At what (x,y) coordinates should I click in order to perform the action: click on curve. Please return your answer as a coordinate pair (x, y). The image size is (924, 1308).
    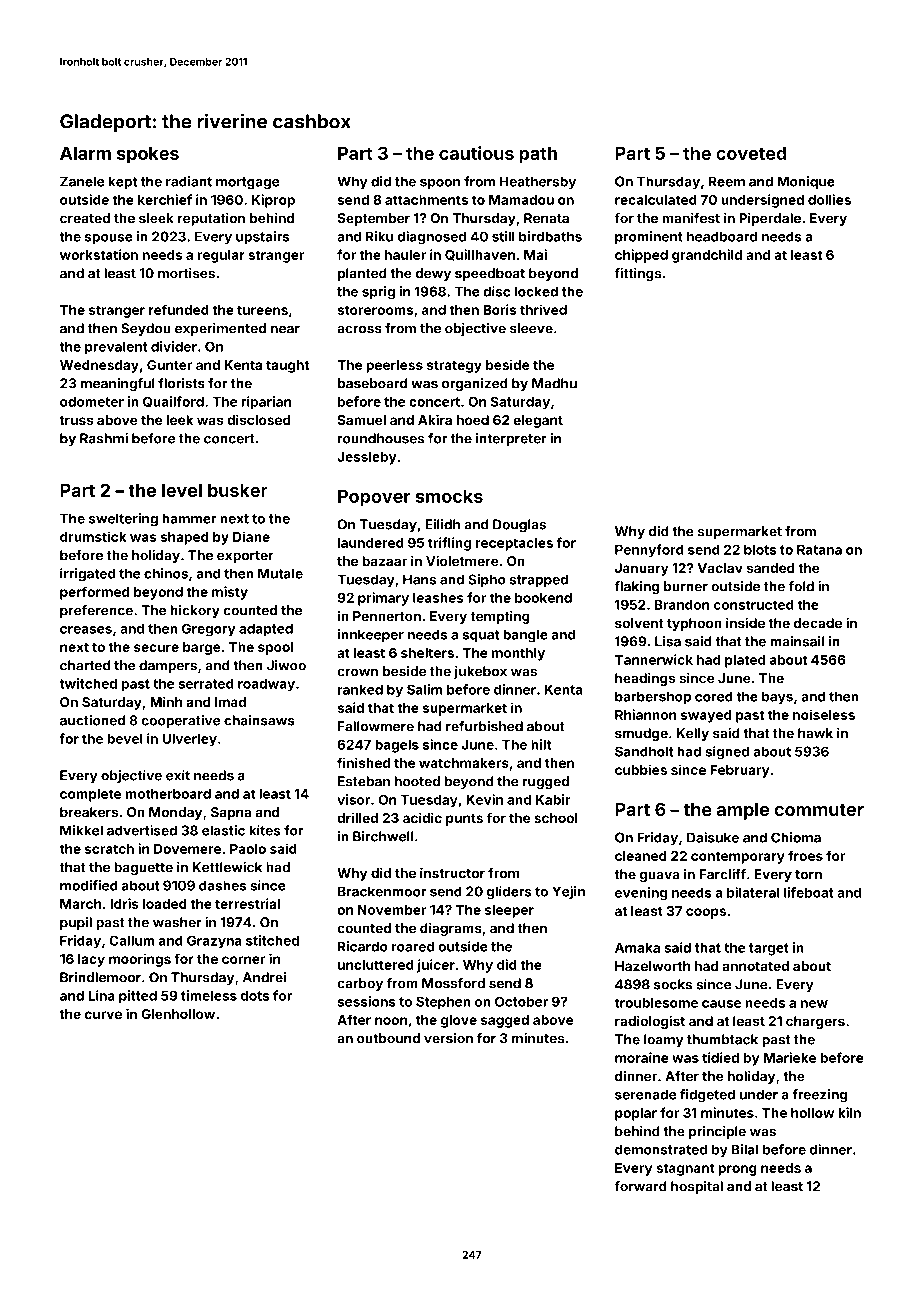
    Looking at the image, I should click on (103, 1015).
